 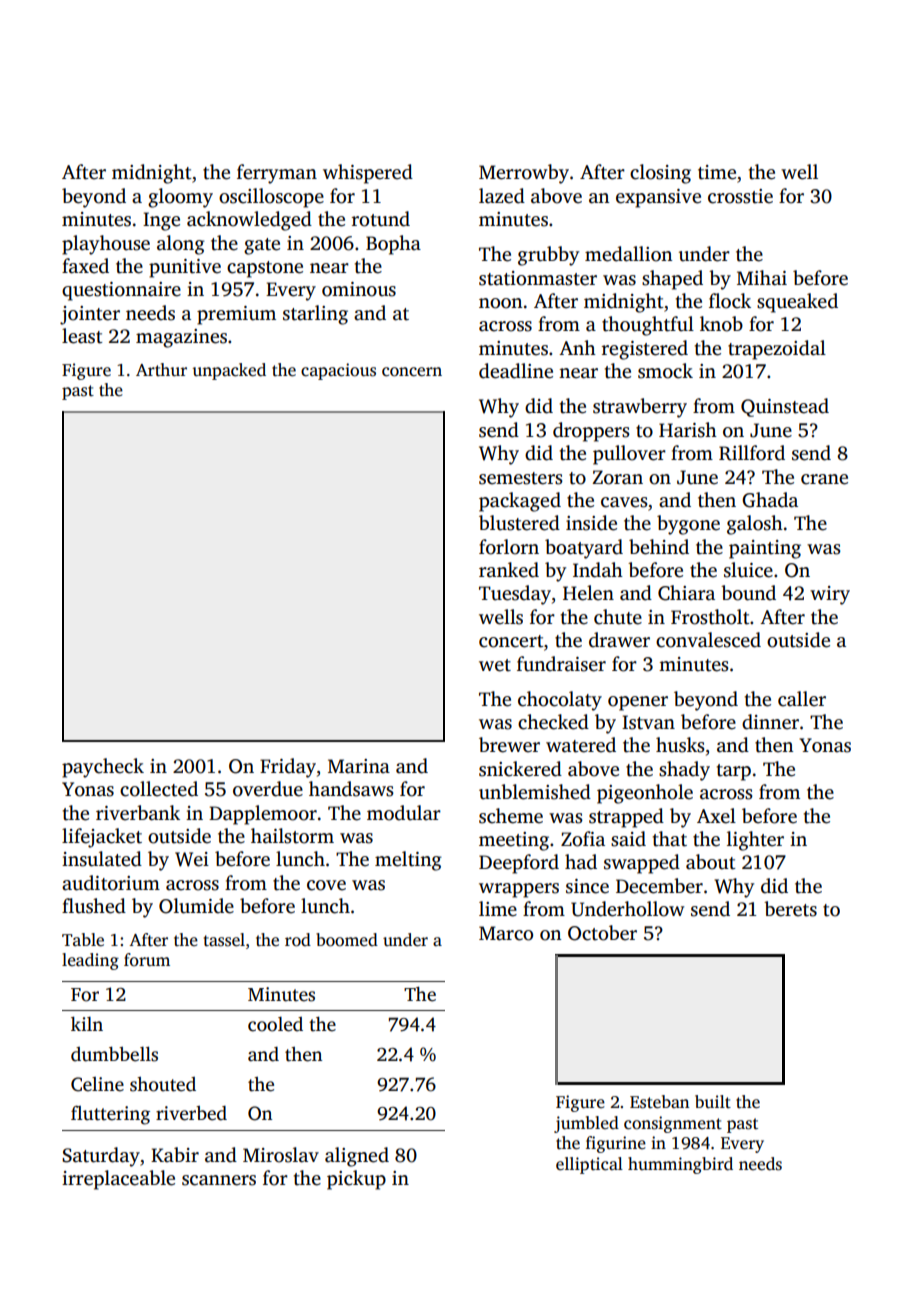 I want to click on closing, so click(x=660, y=174).
